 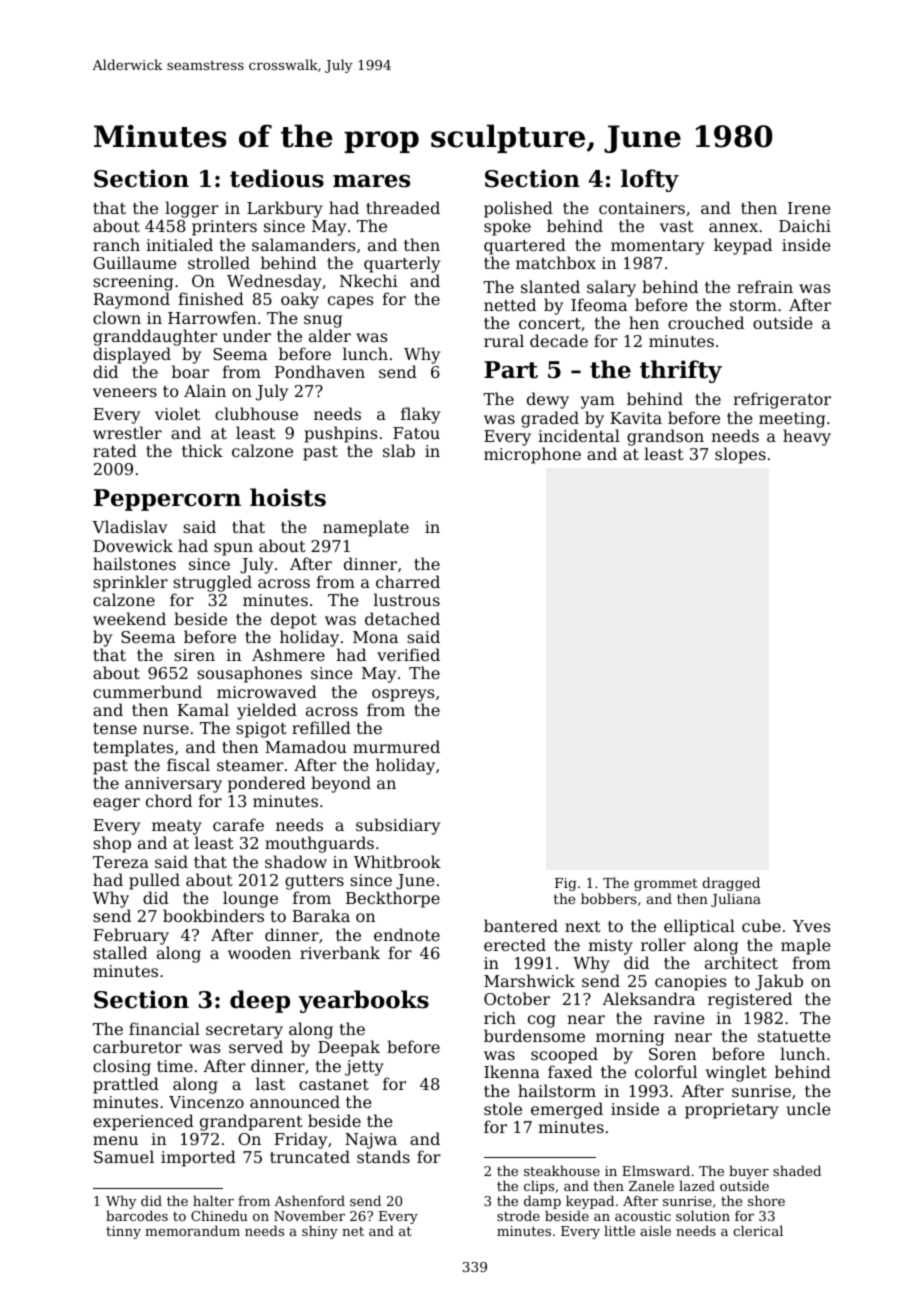 I want to click on dragged, so click(x=731, y=884).
